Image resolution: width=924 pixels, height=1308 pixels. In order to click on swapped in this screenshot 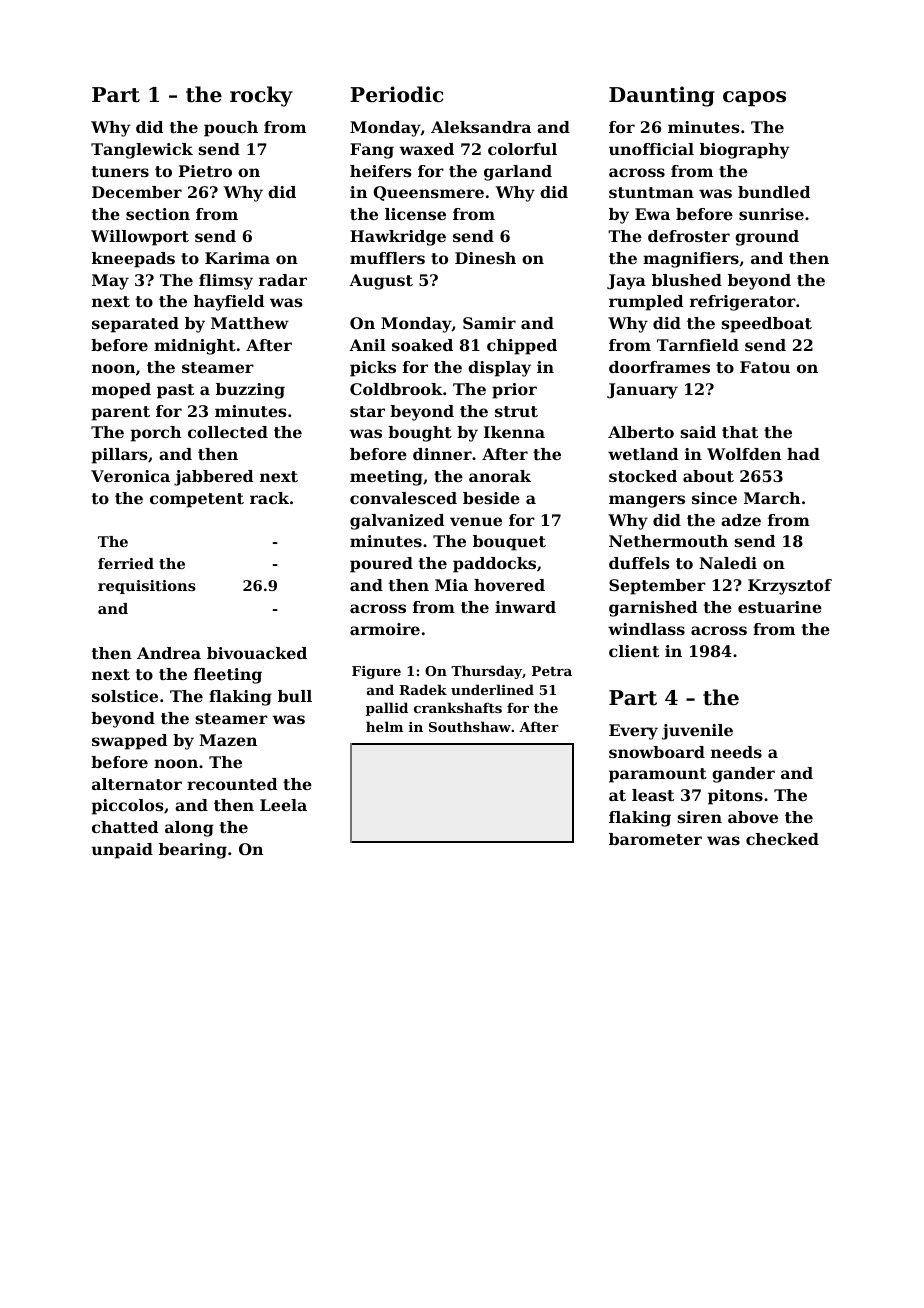, I will do `click(129, 742)`.
